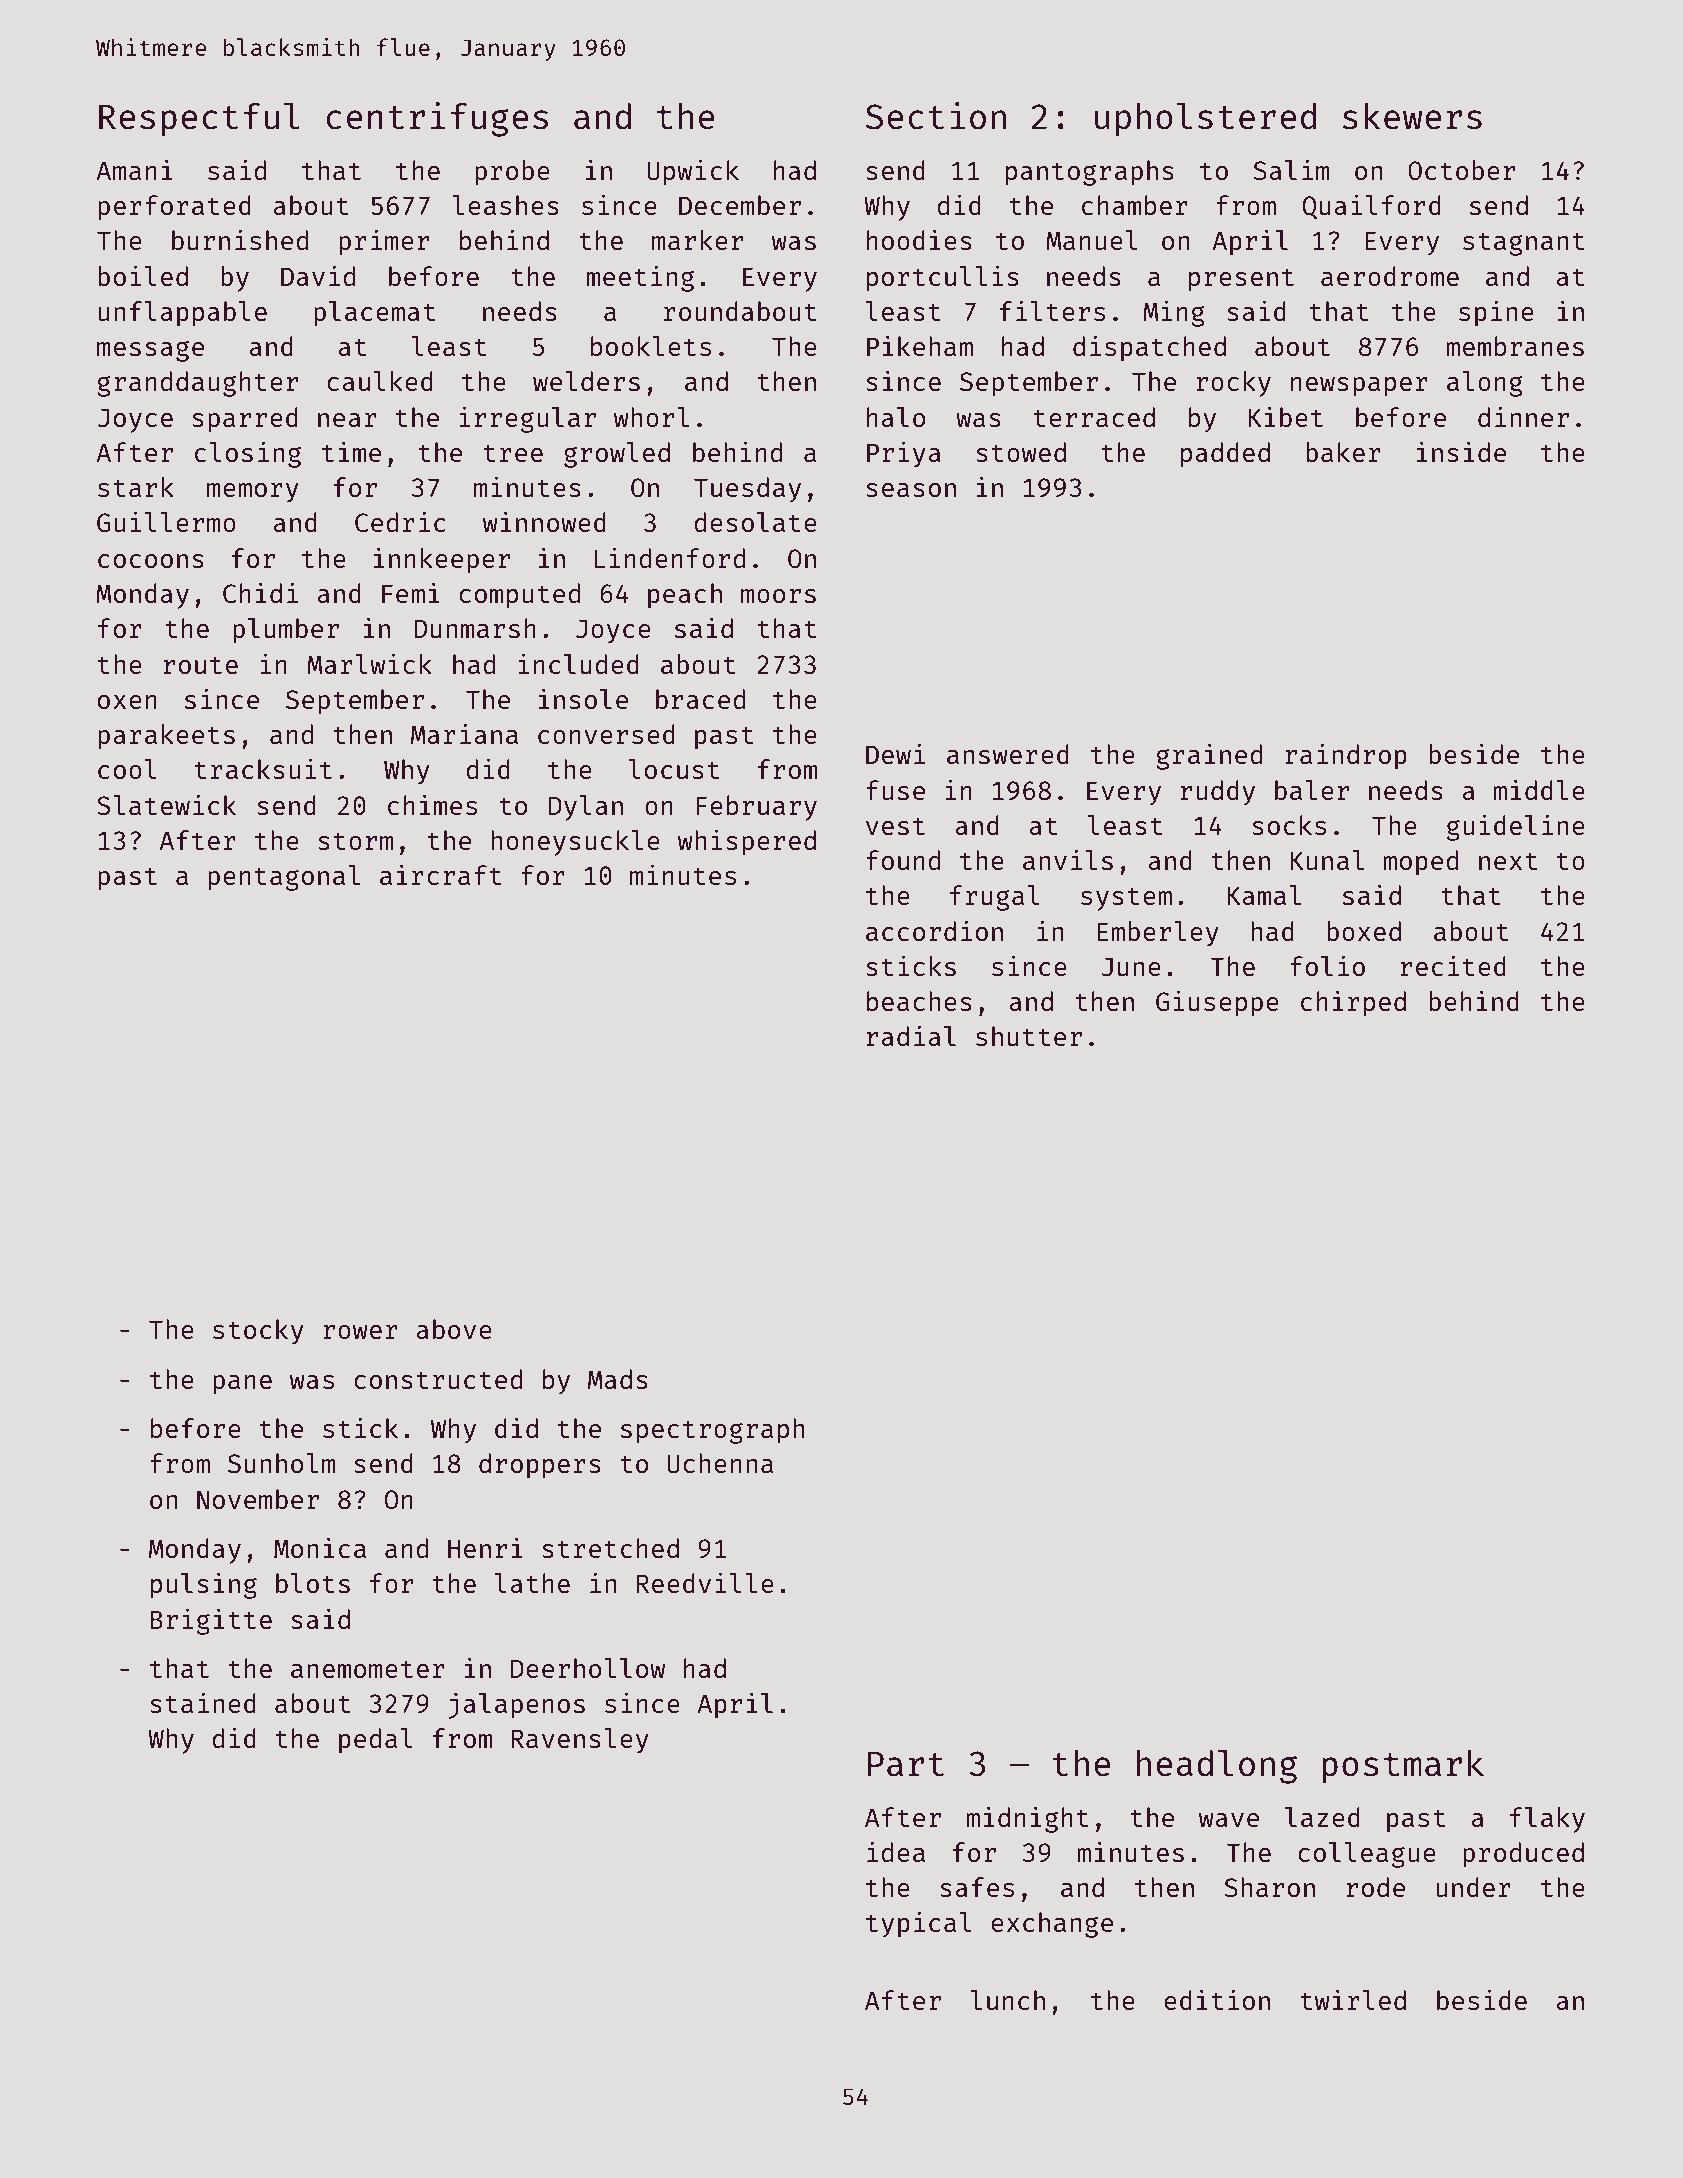 The image size is (1683, 2178). I want to click on skewers, so click(1412, 116).
